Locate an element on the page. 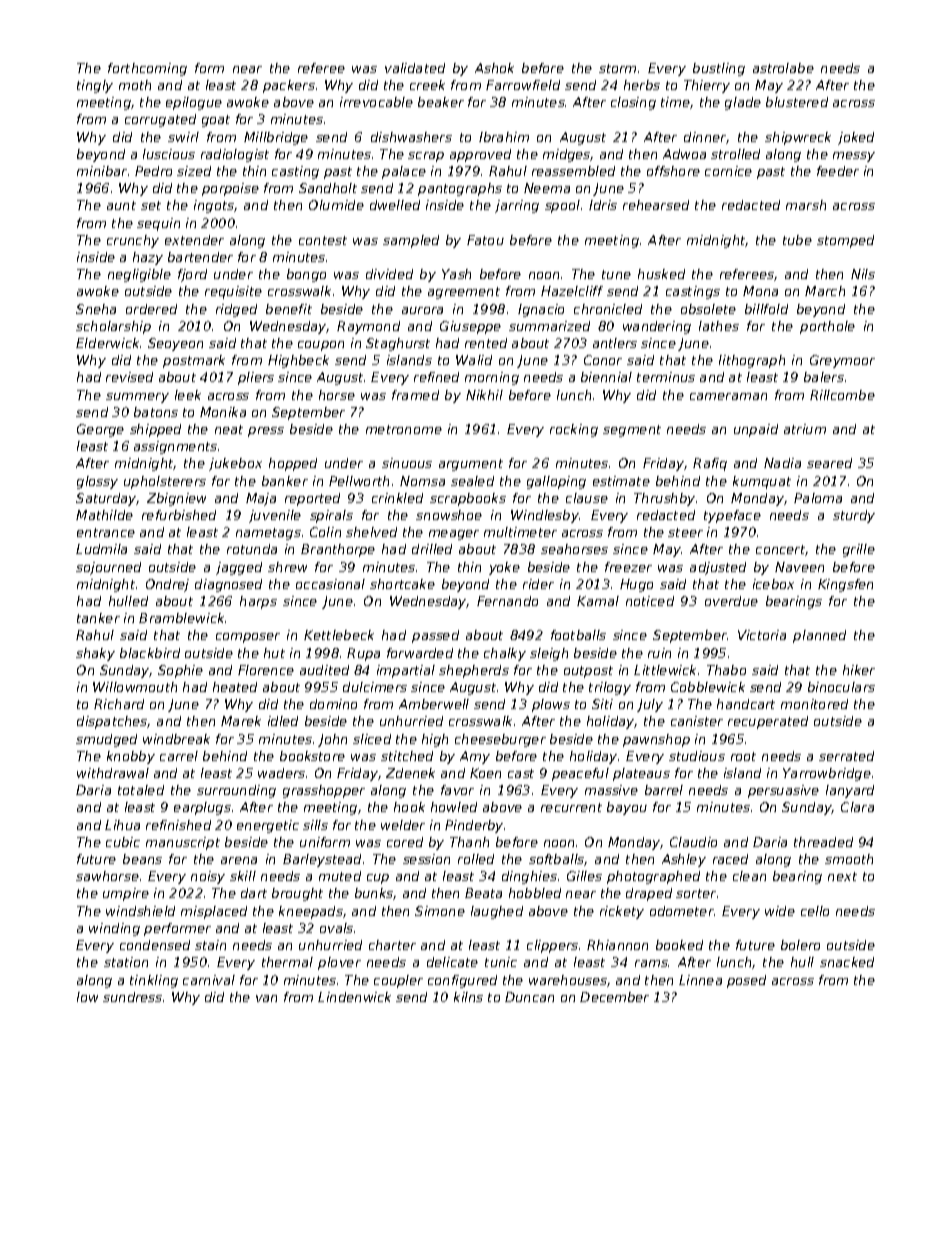 This page has width=952, height=1233. cornice is located at coordinates (728, 171).
